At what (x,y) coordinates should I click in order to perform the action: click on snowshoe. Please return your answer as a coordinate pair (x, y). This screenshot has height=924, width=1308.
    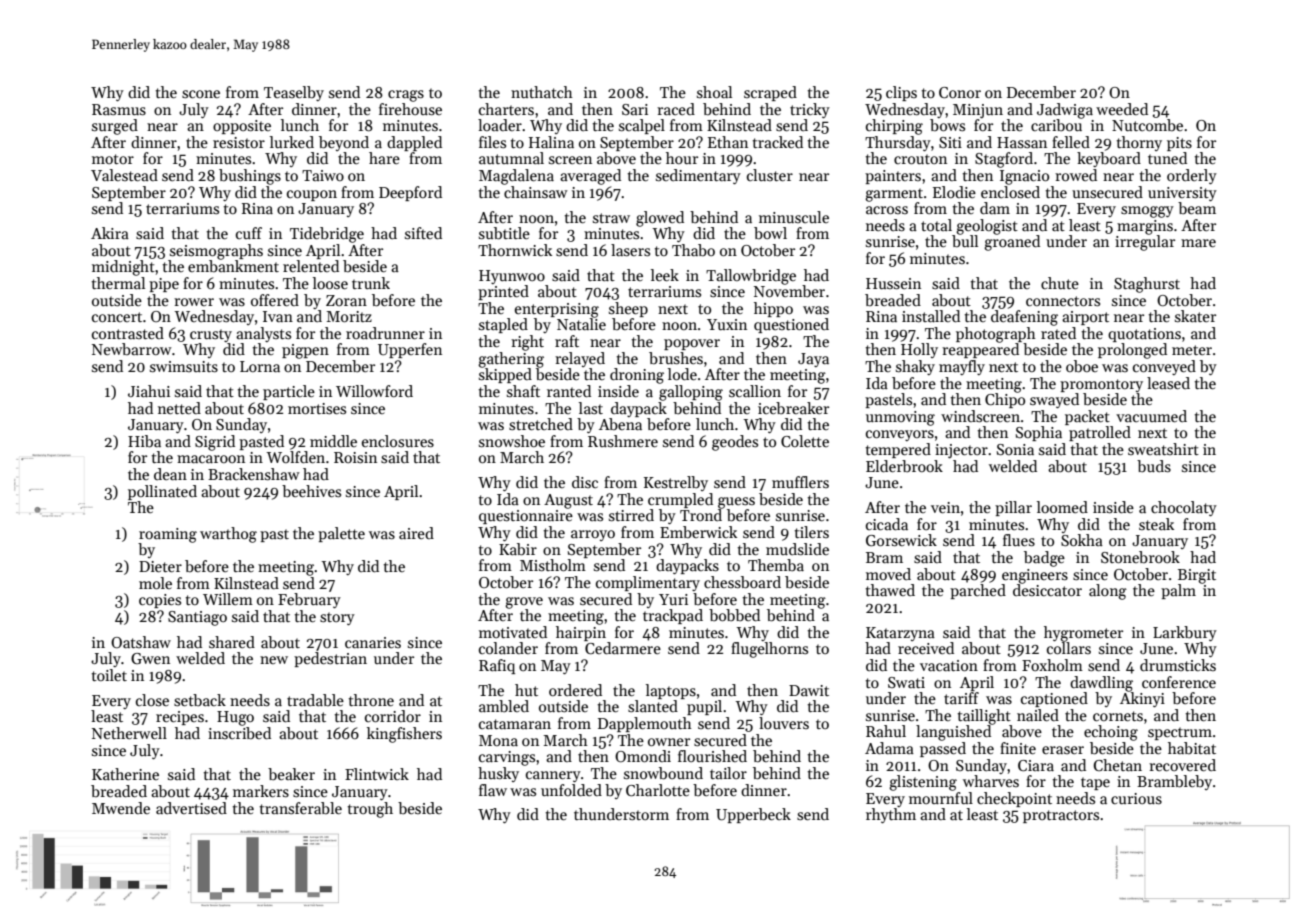
    Looking at the image, I should click on (512, 441).
